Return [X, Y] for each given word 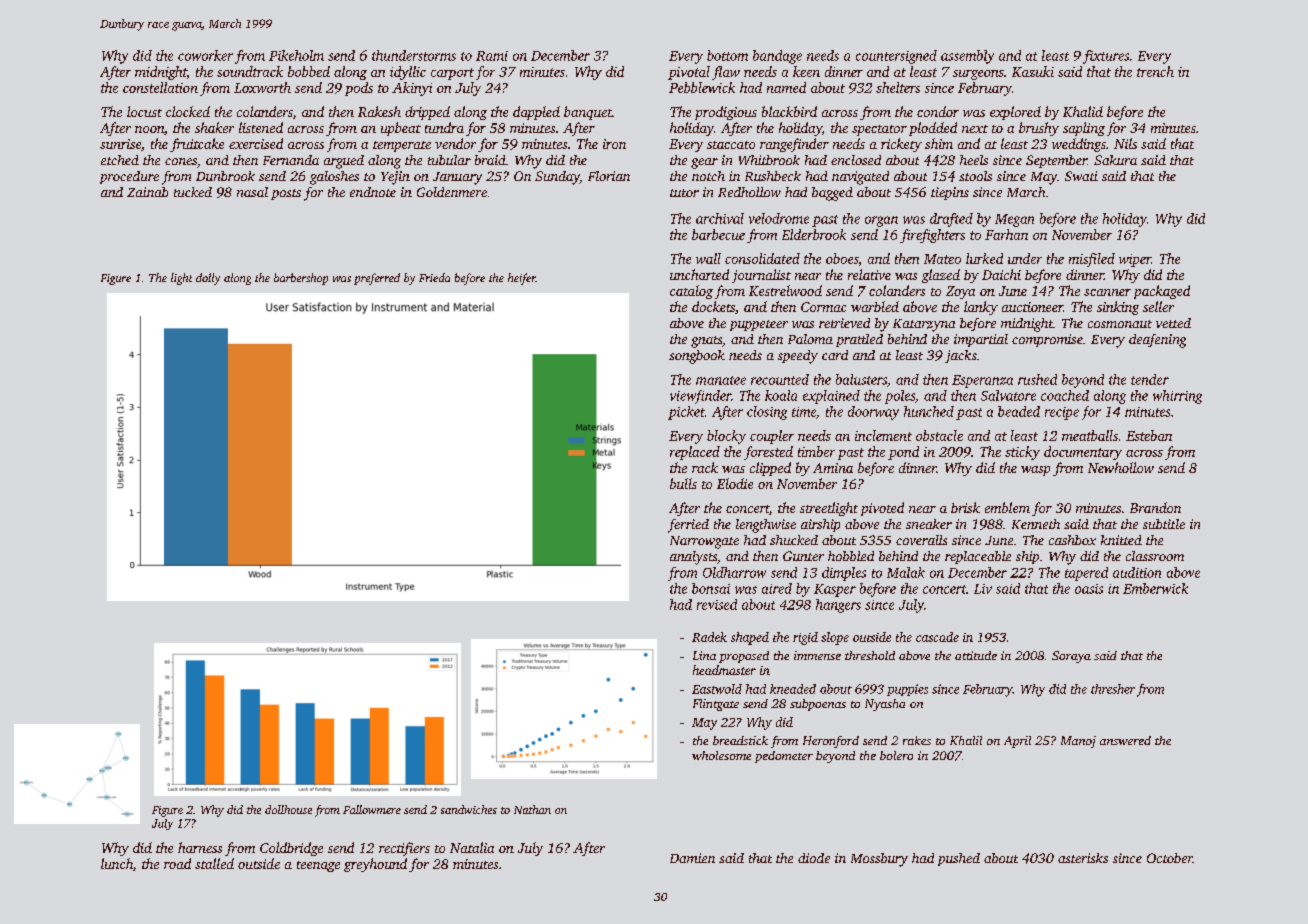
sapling [1084, 129]
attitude [976, 655]
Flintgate [716, 705]
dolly [208, 279]
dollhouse [288, 809]
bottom [727, 55]
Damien [692, 858]
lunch [117, 863]
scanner [1107, 292]
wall [708, 258]
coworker [205, 55]
